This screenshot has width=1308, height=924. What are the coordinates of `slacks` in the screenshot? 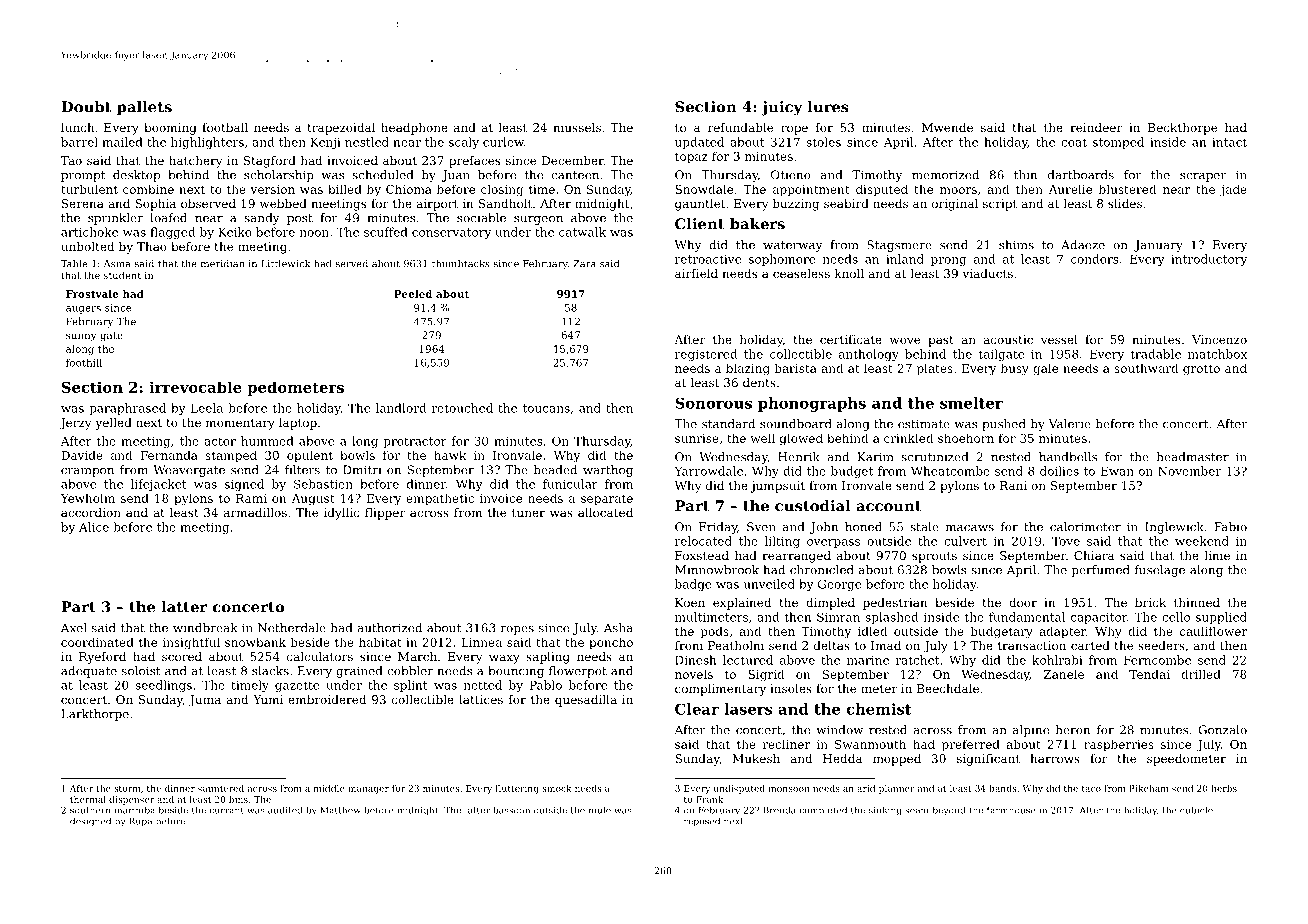 It's located at (270, 671).
